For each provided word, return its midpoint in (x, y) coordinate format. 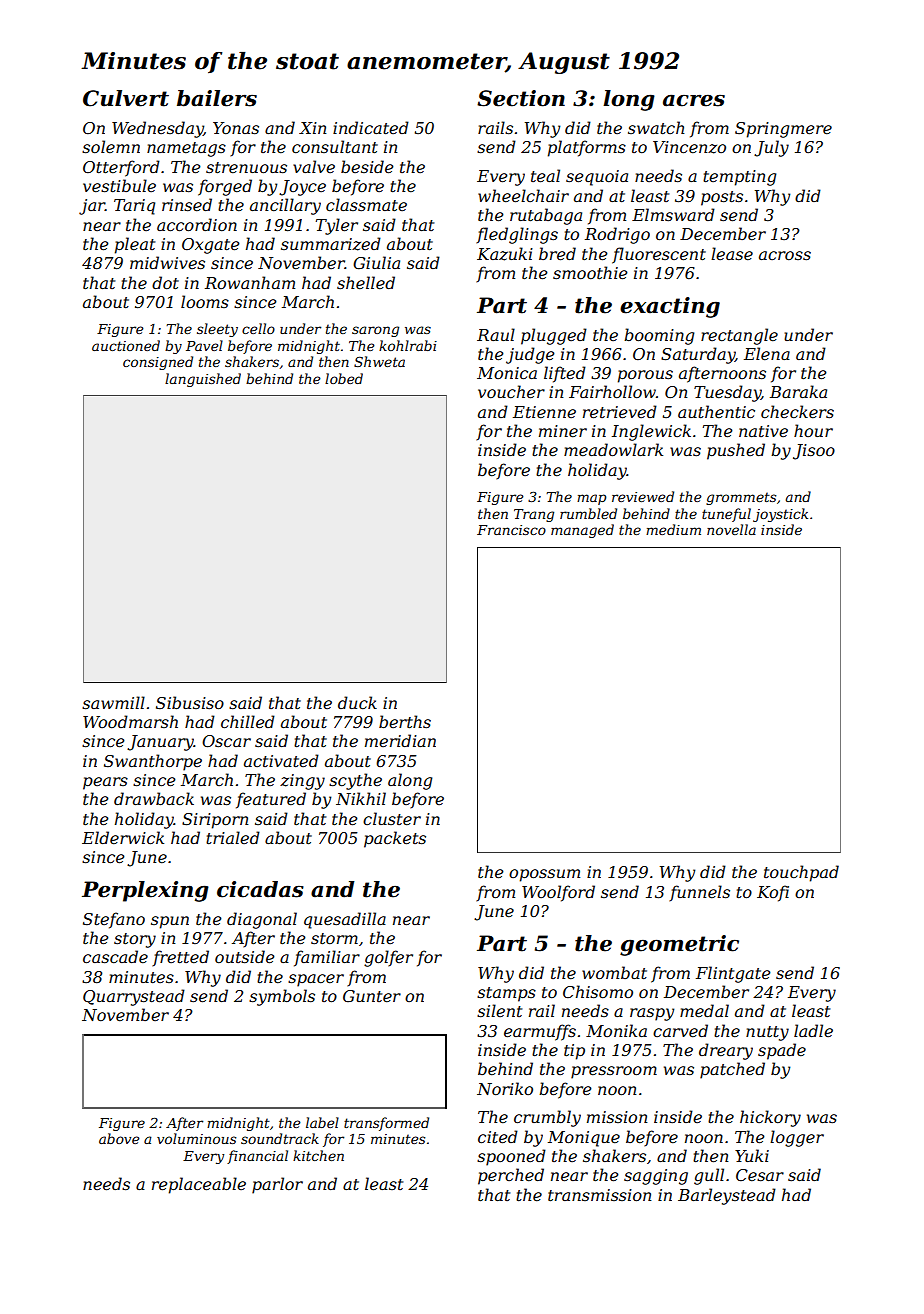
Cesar (760, 1175)
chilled (248, 721)
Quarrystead (134, 997)
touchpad (801, 873)
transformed (386, 1124)
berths (405, 721)
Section (521, 98)
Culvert (126, 98)
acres (694, 100)
